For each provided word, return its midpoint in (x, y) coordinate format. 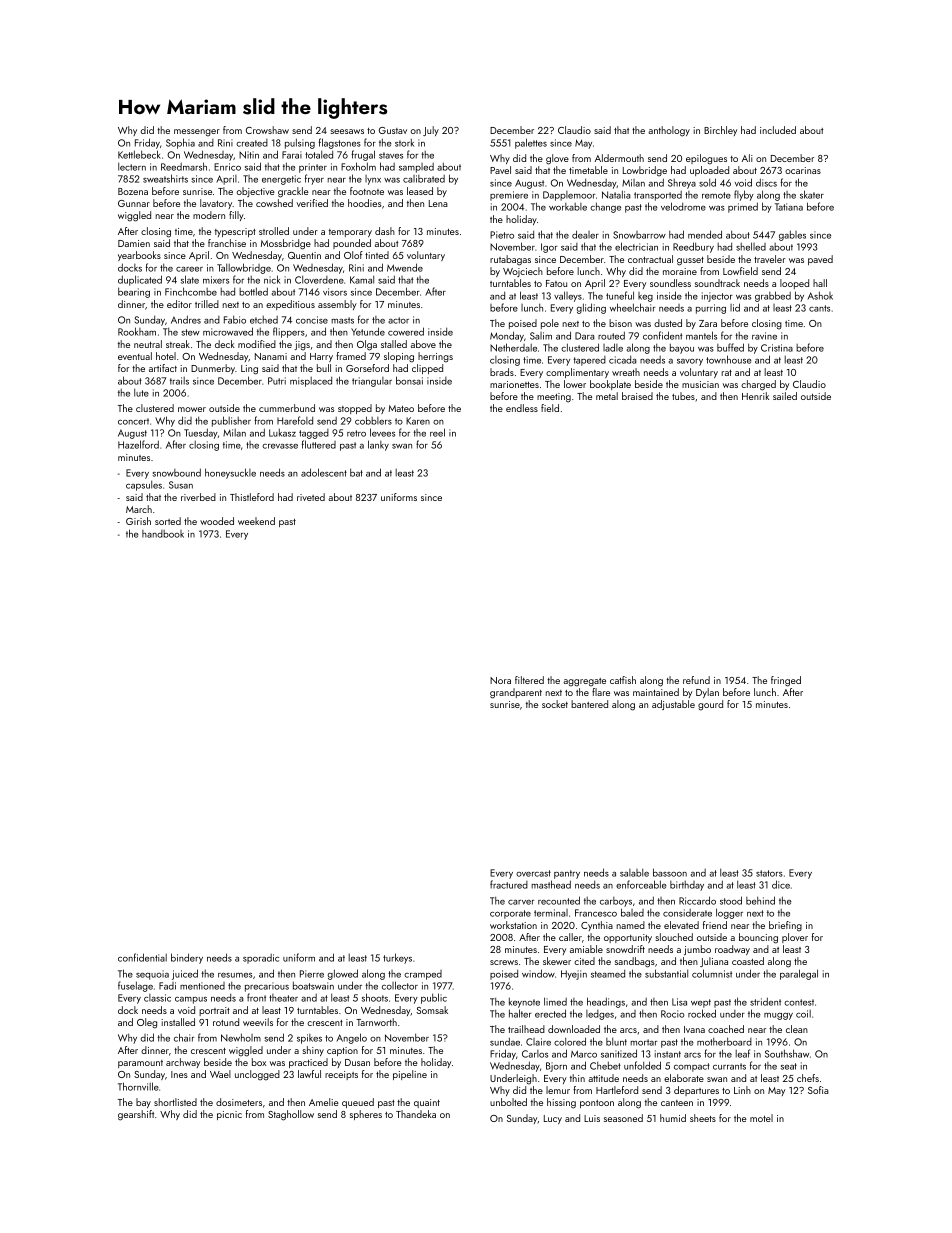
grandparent (516, 693)
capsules (144, 486)
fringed (786, 681)
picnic (229, 1115)
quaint (427, 1103)
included (778, 130)
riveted (311, 497)
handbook (163, 534)
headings (606, 1002)
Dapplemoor (569, 196)
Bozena (133, 191)
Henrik (755, 396)
